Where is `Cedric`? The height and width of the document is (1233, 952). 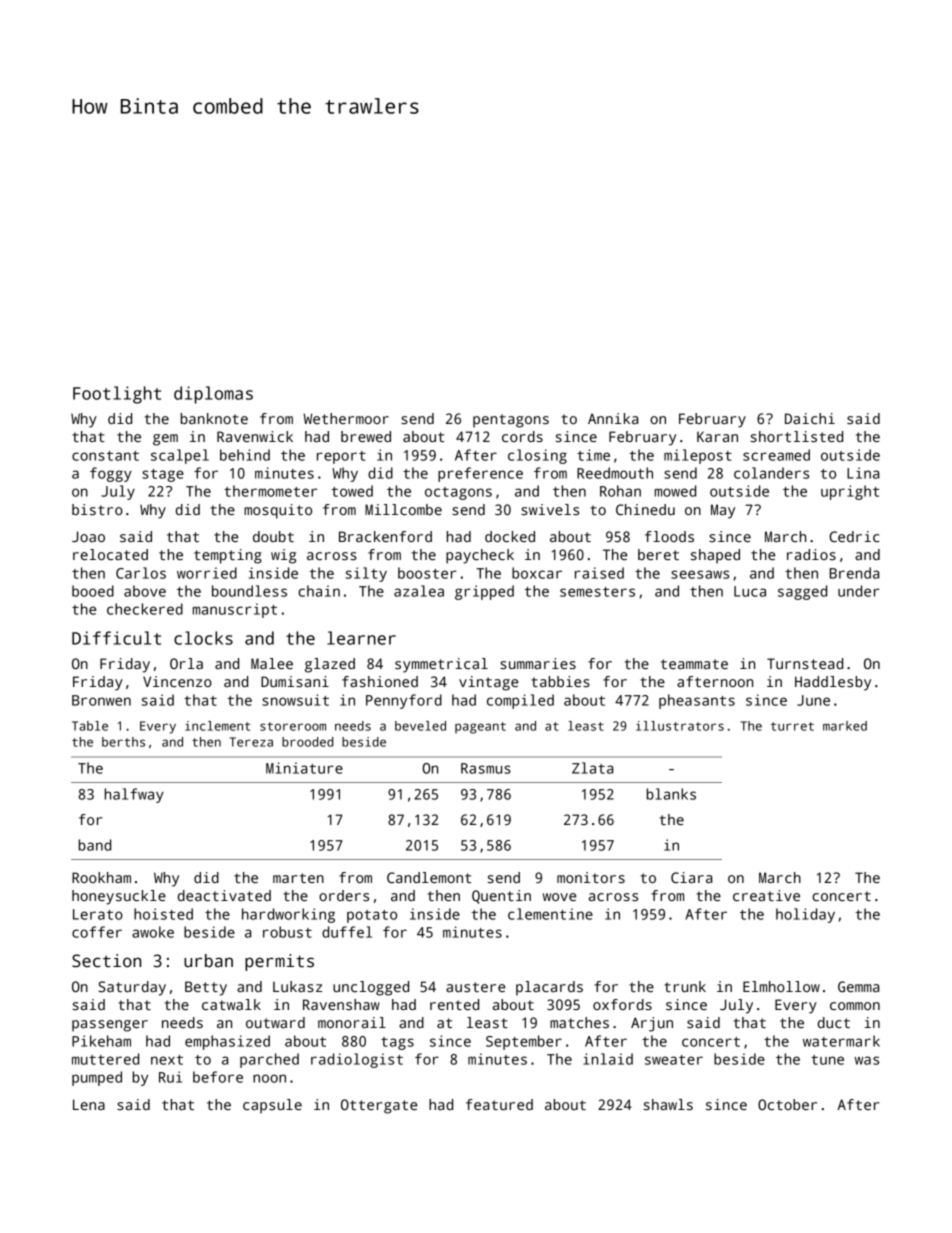
Cedric is located at coordinates (854, 536).
